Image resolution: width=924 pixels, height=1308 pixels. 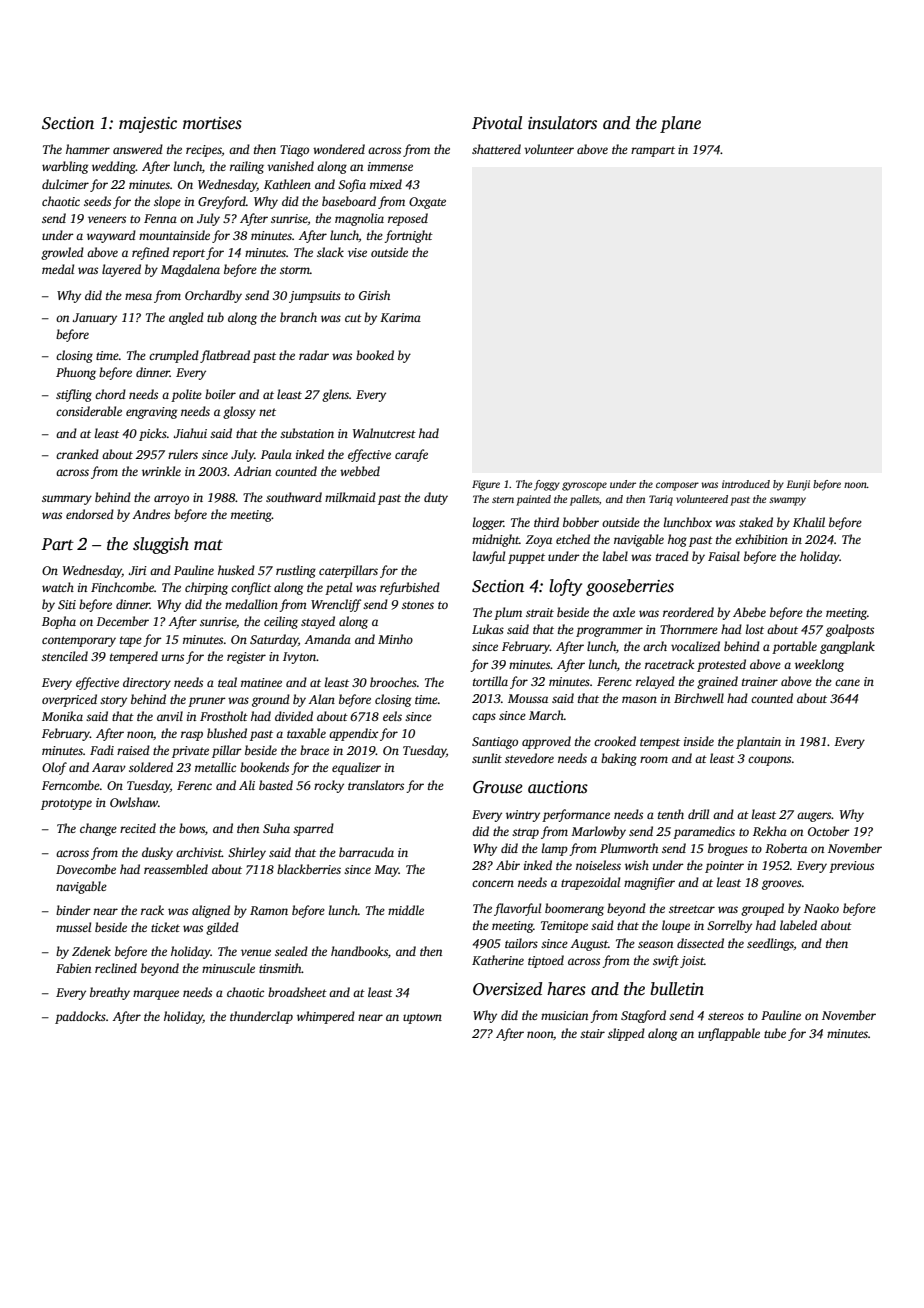 I want to click on anvil, so click(x=170, y=716).
